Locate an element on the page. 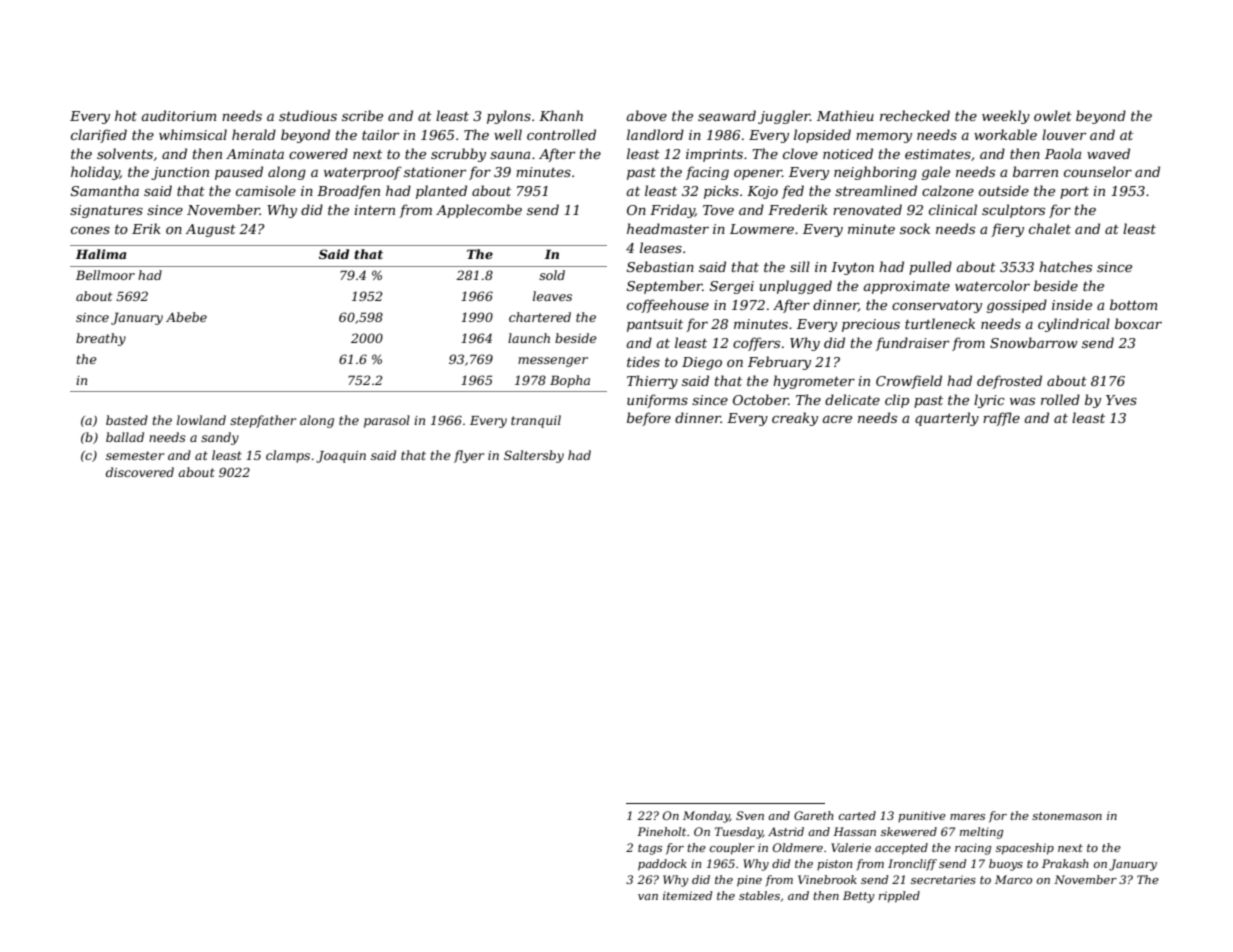 This image has width=1233, height=952. stables is located at coordinates (759, 895).
